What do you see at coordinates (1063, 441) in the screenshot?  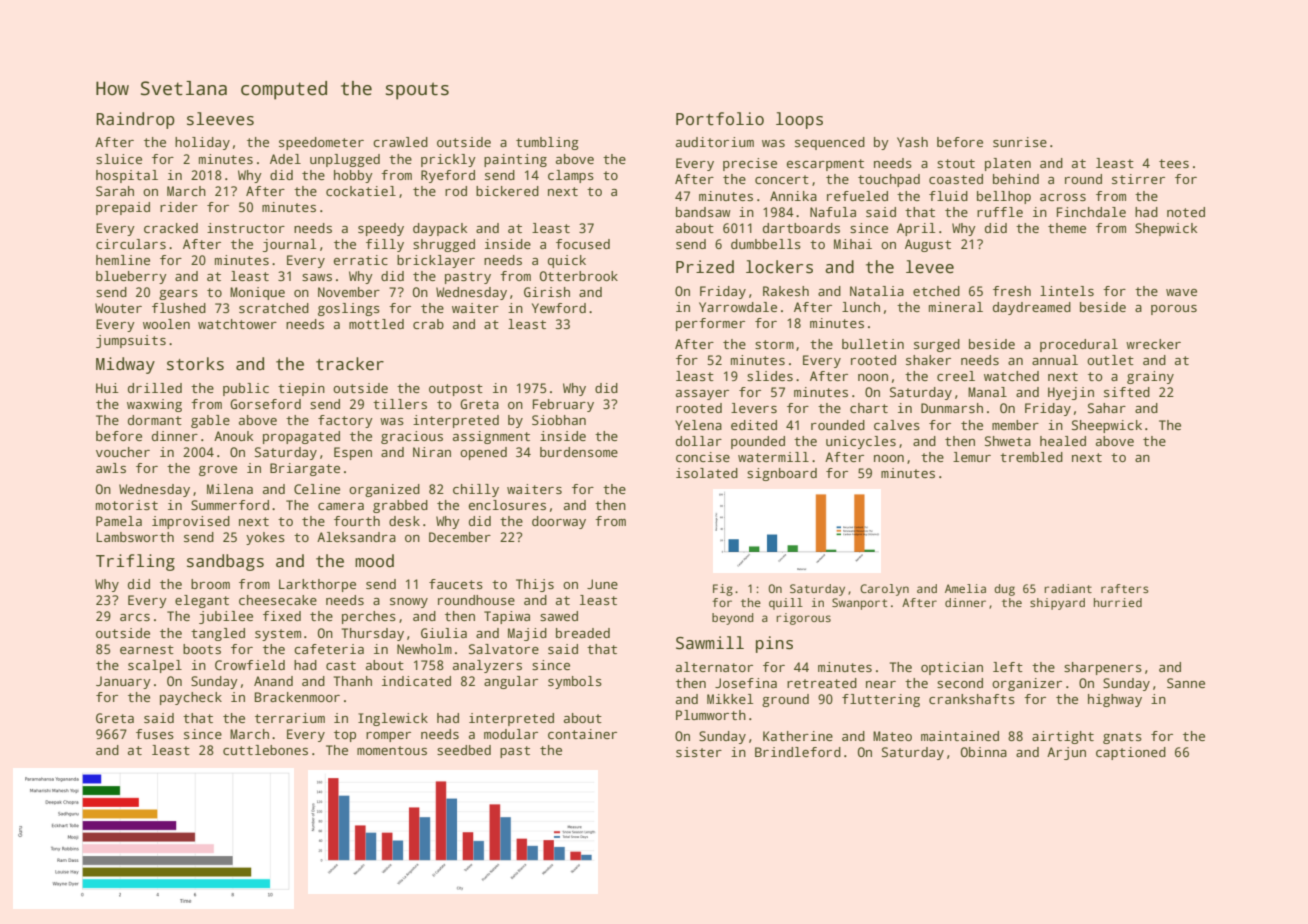 I see `healed` at bounding box center [1063, 441].
